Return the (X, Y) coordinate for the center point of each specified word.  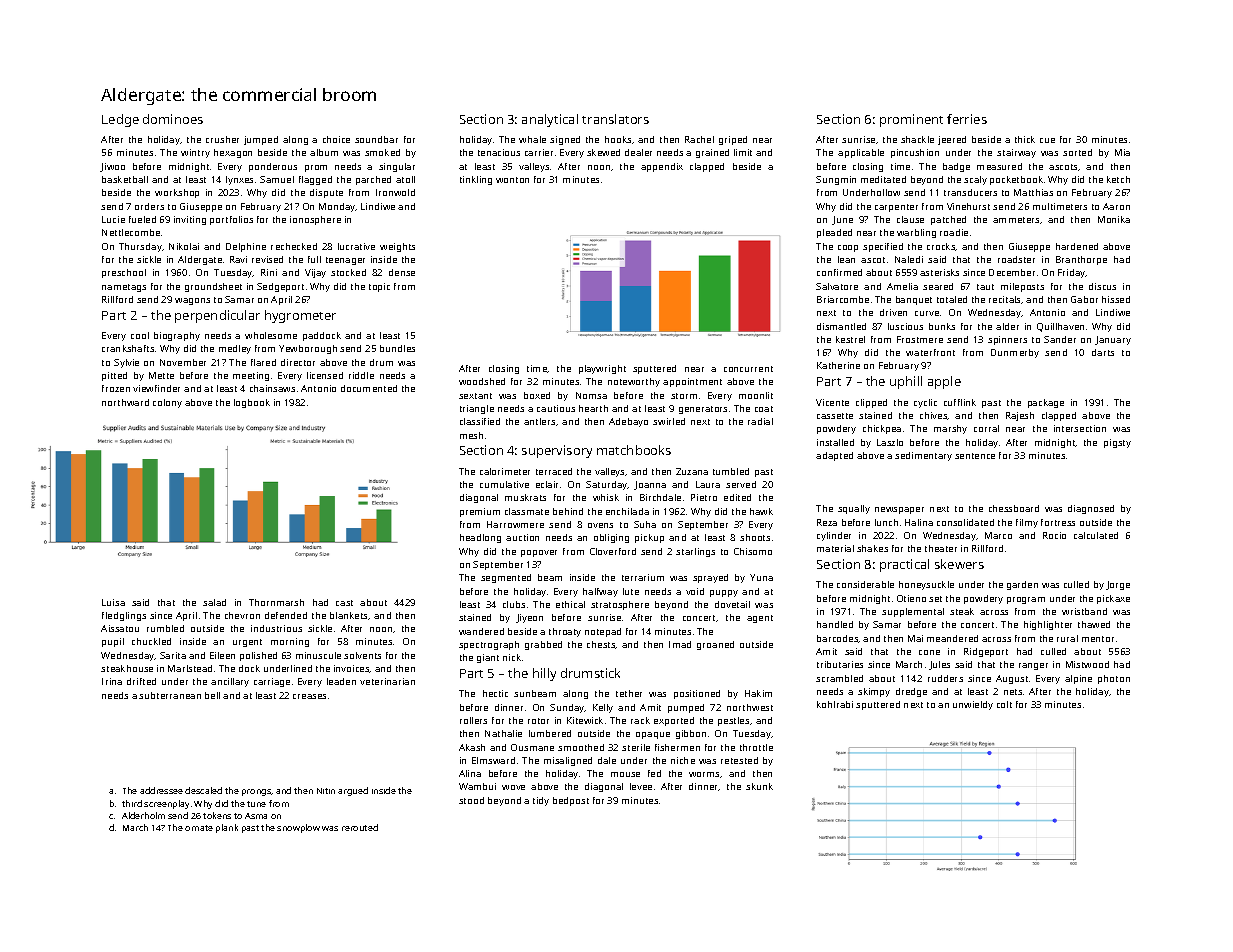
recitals (1005, 300)
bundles (397, 348)
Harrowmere (515, 524)
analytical (550, 120)
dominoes (173, 119)
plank (227, 828)
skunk (759, 786)
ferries (967, 119)
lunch (886, 522)
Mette (161, 375)
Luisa (113, 602)
